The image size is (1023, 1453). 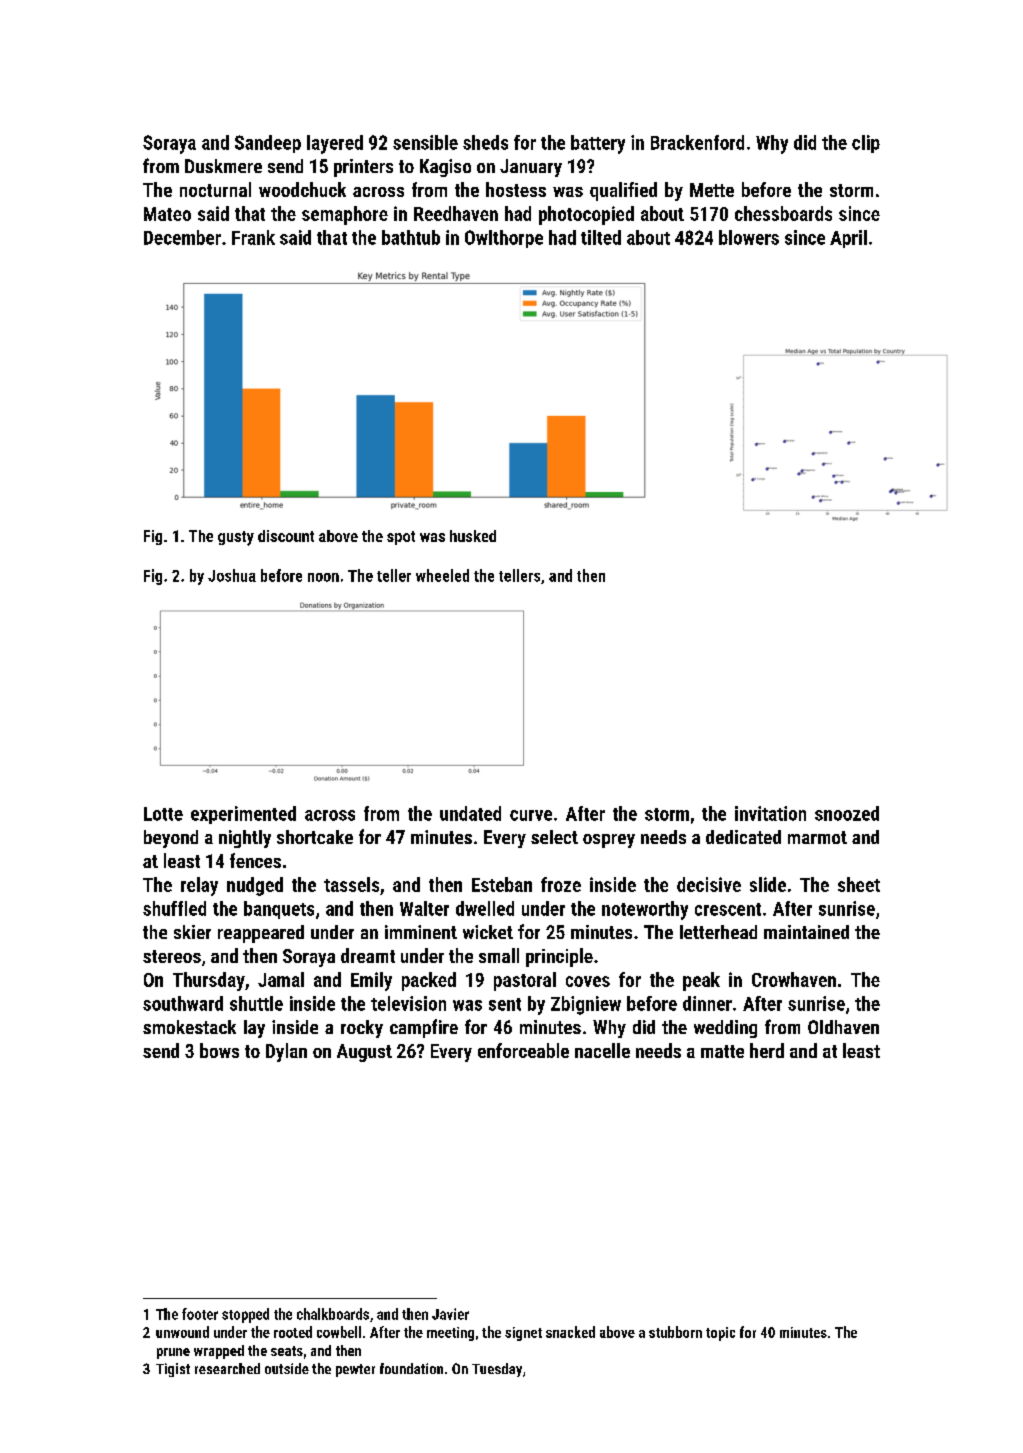 What do you see at coordinates (485, 142) in the page?
I see `sheds` at bounding box center [485, 142].
